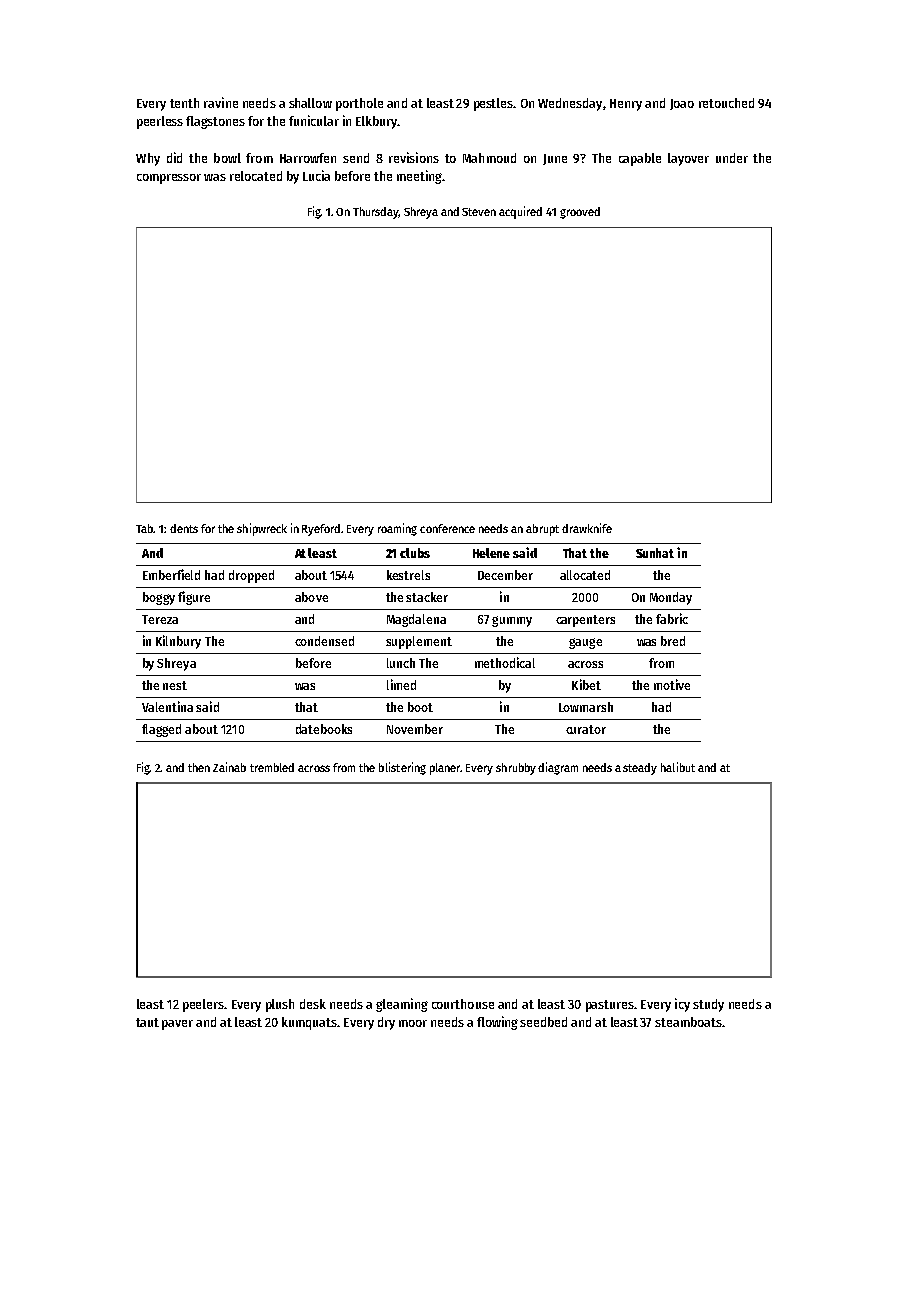  Describe the element at coordinates (203, 1005) in the image. I see `peelers` at that location.
